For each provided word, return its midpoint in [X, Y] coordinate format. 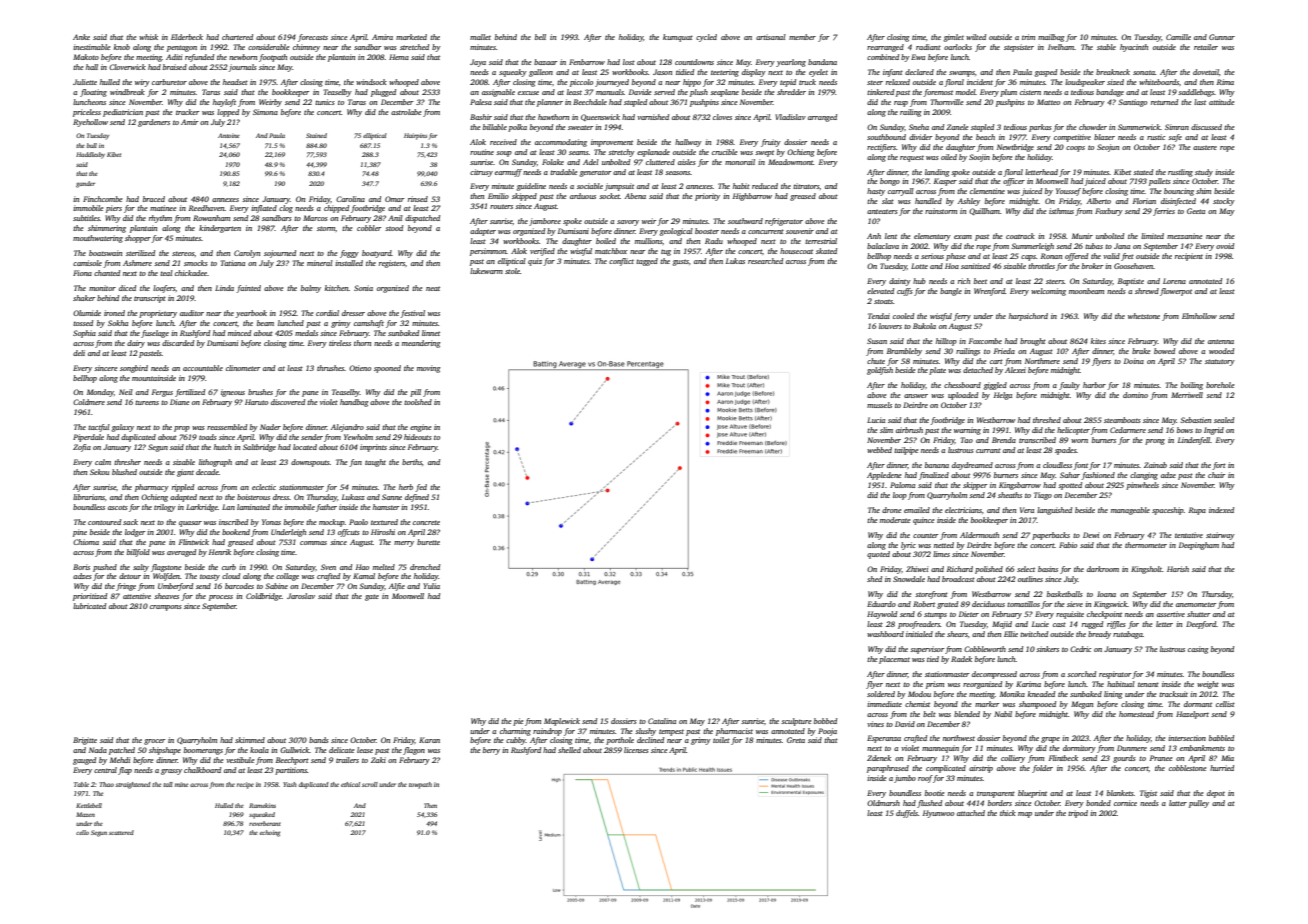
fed [421, 488]
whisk [148, 37]
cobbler [369, 228]
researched [765, 261]
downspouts [310, 463]
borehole [1220, 385]
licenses [636, 750]
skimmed [250, 740]
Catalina [662, 721]
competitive [1072, 138]
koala [259, 750]
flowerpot [1176, 292]
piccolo [581, 83]
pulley [1199, 804]
